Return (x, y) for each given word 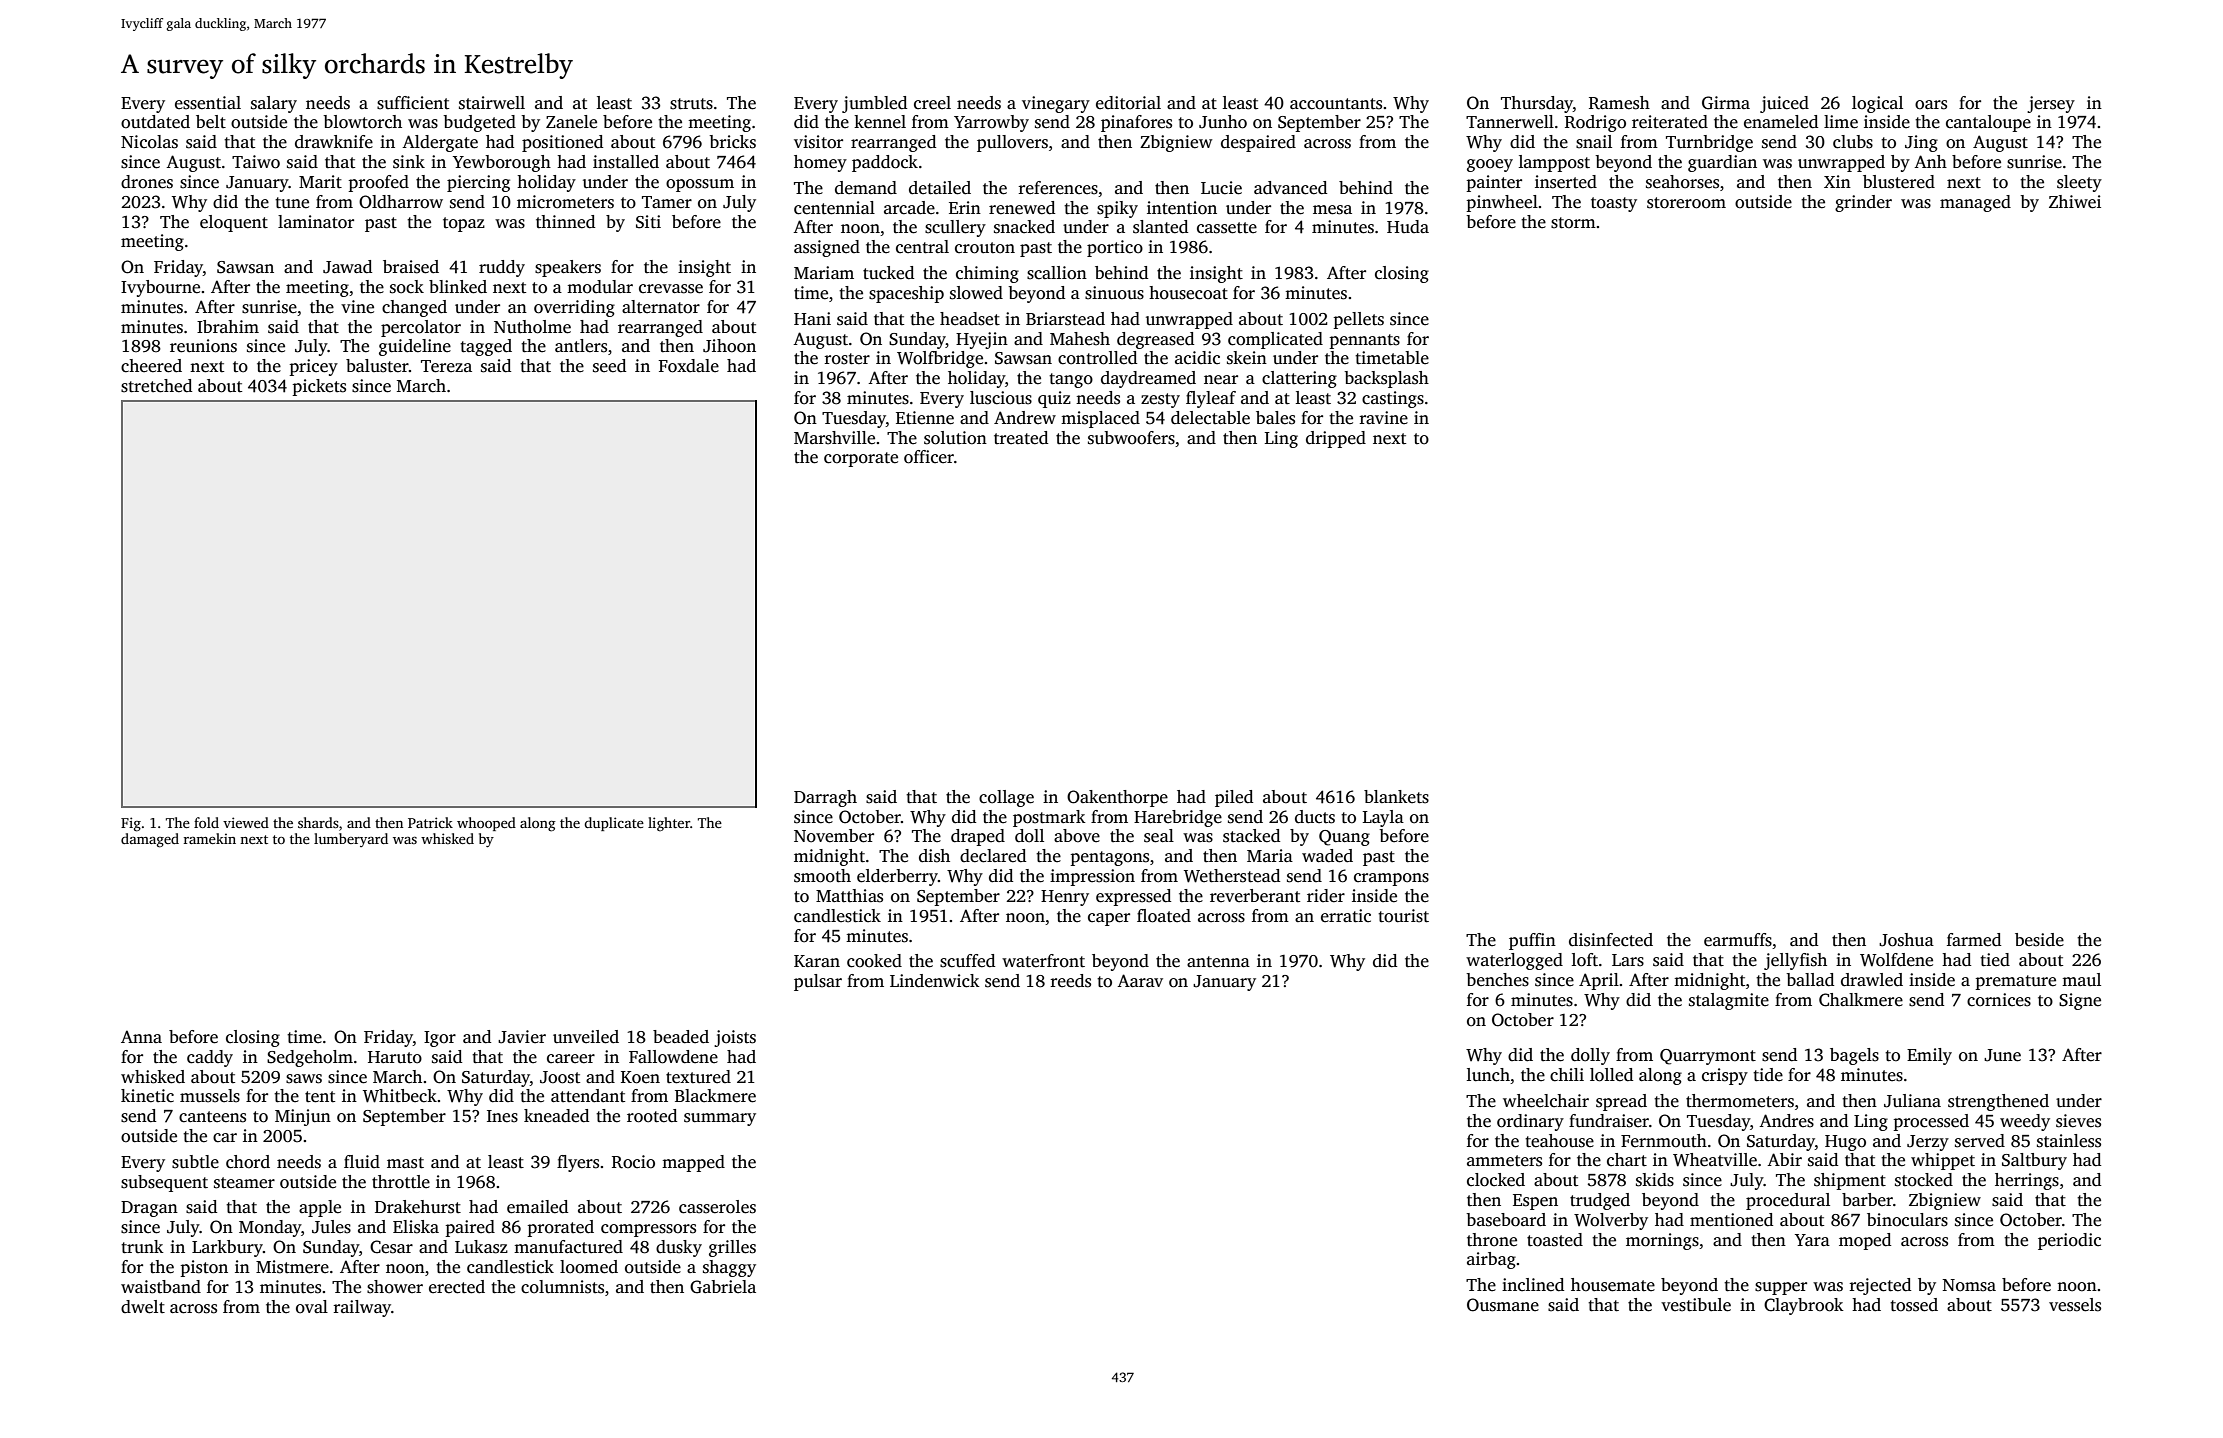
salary (274, 104)
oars (1931, 105)
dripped (1336, 439)
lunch (1488, 1075)
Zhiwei (2075, 202)
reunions (203, 346)
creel (932, 103)
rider (1326, 896)
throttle (401, 1182)
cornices (1999, 1000)
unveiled (586, 1037)
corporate (861, 459)
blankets (1396, 797)
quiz (1054, 399)
